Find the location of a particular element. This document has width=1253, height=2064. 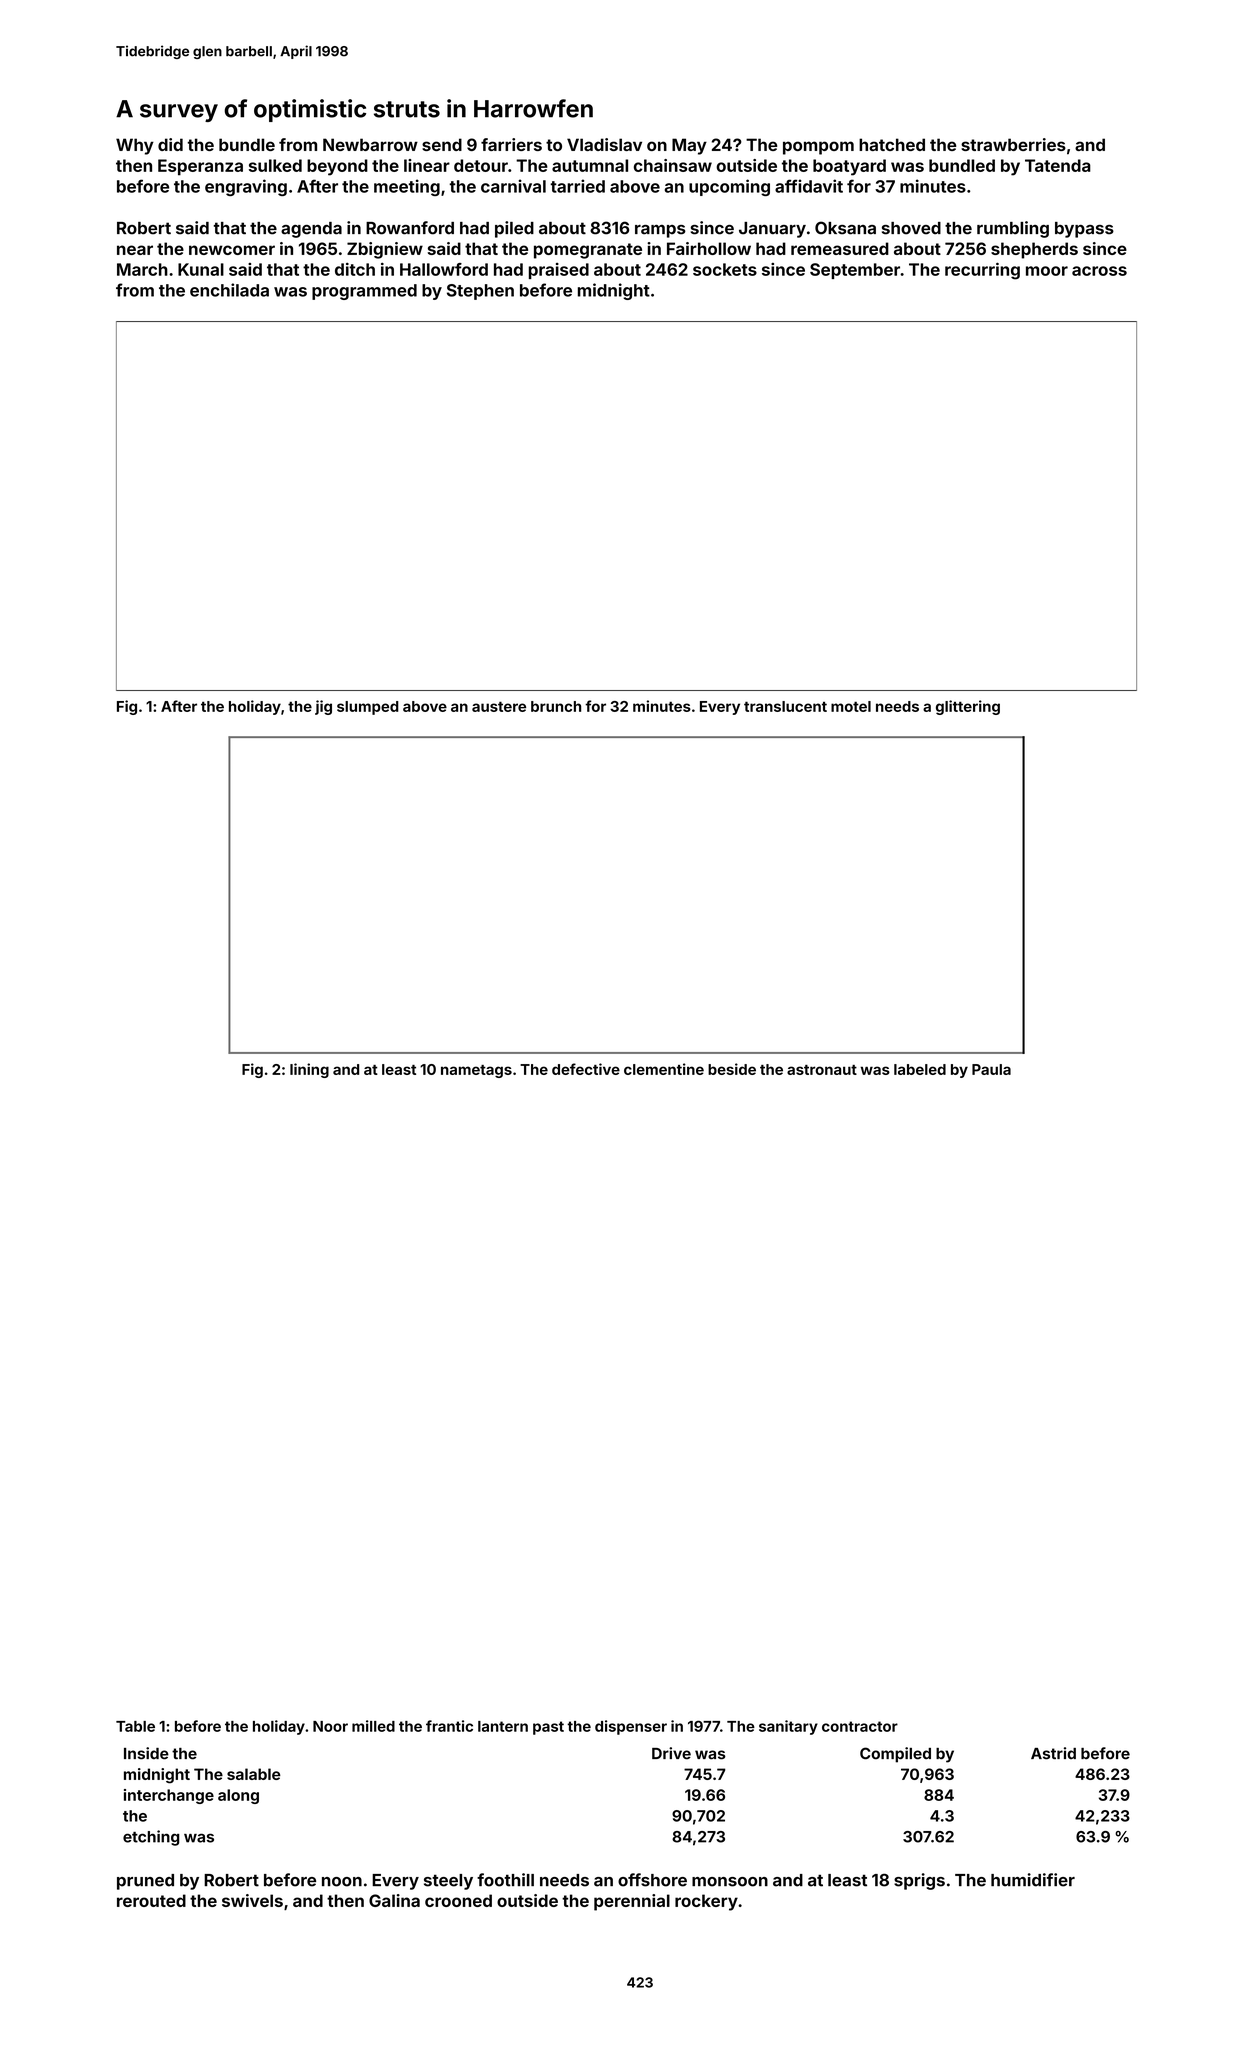

praised is located at coordinates (559, 271).
